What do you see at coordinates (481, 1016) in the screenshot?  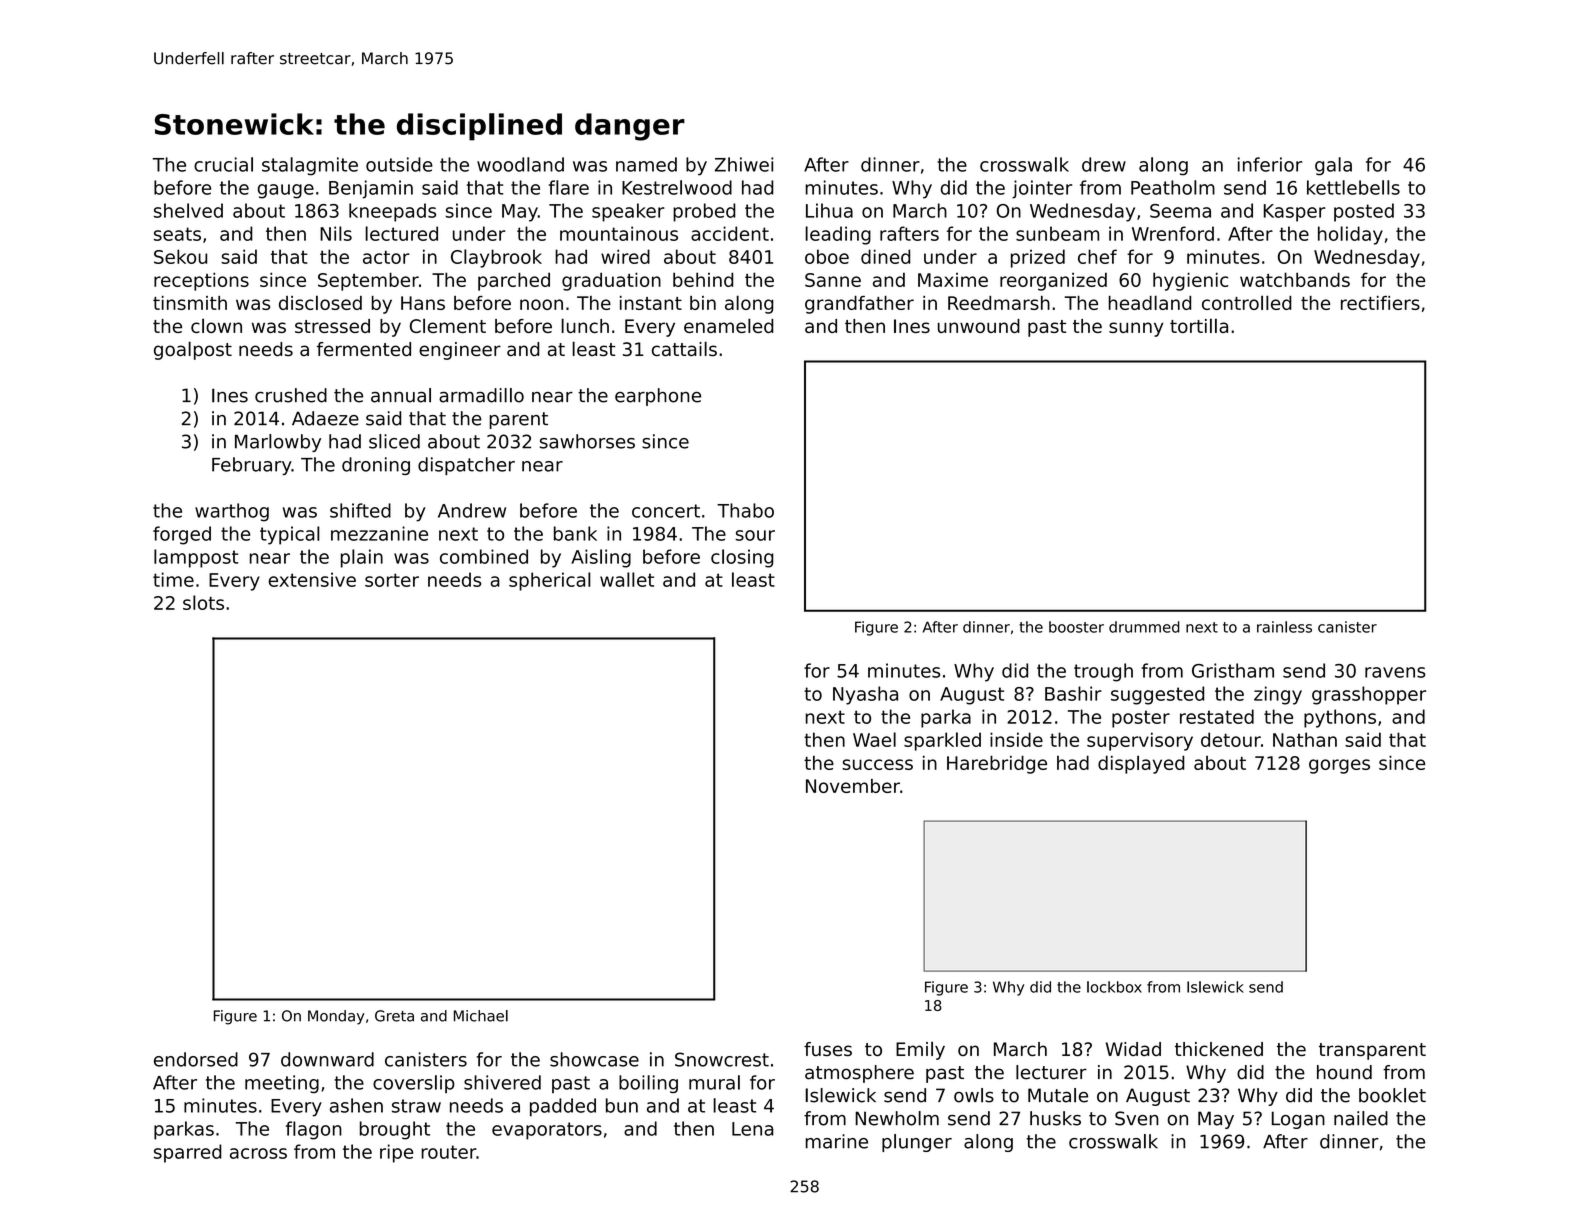 I see `Michael` at bounding box center [481, 1016].
